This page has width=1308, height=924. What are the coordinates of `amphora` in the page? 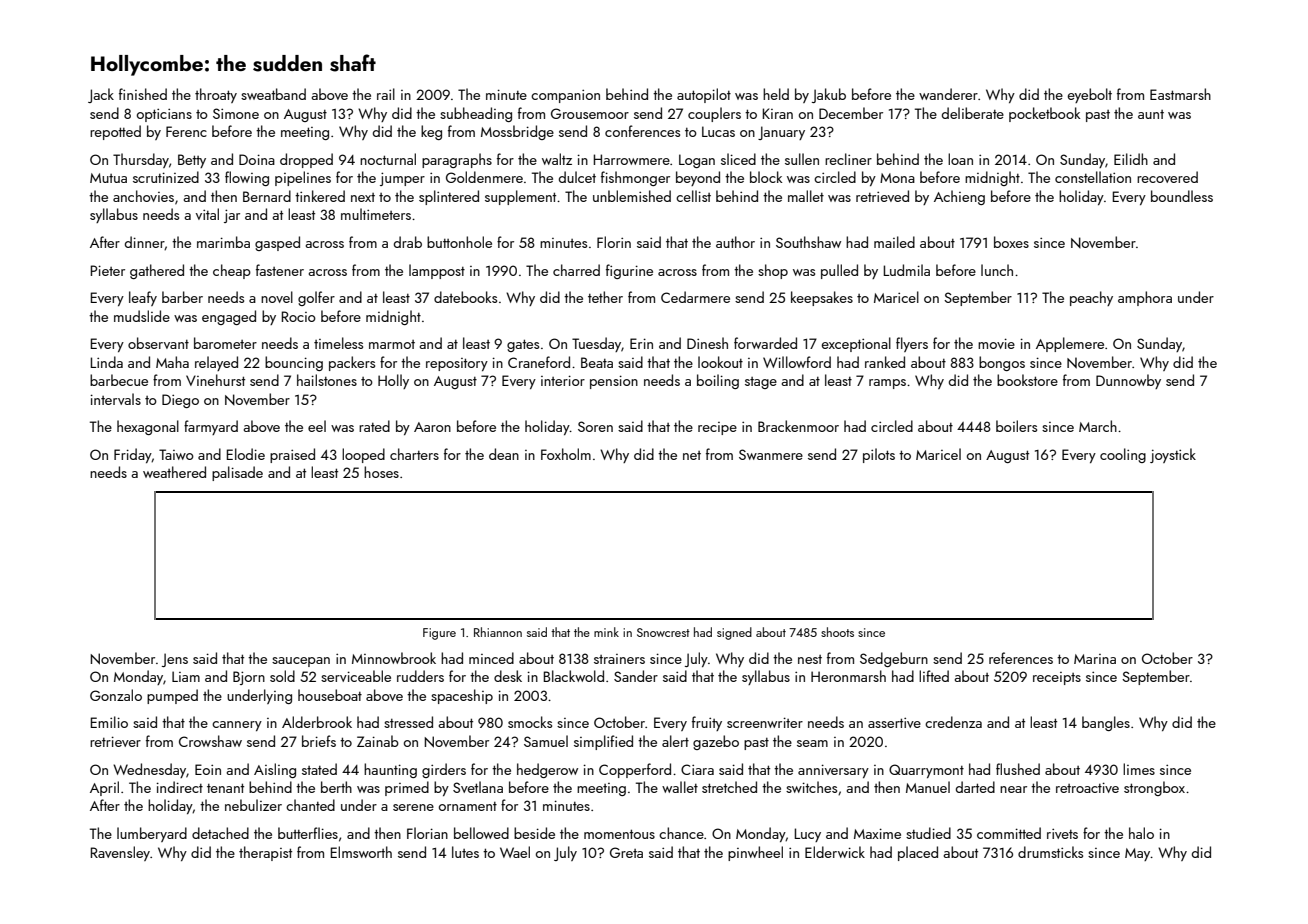 It's located at (1145, 298).
